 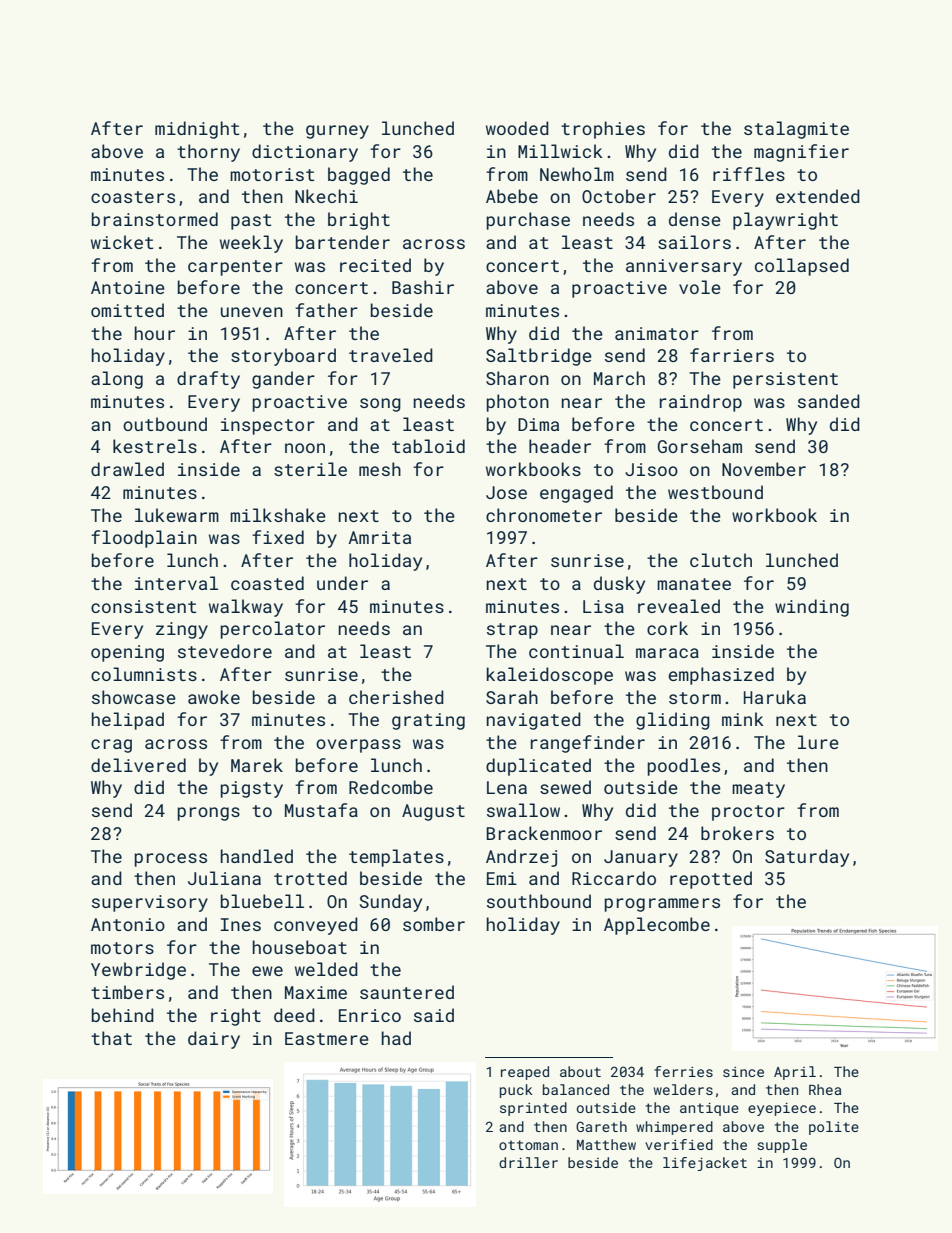 What do you see at coordinates (528, 221) in the page?
I see `purchase` at bounding box center [528, 221].
